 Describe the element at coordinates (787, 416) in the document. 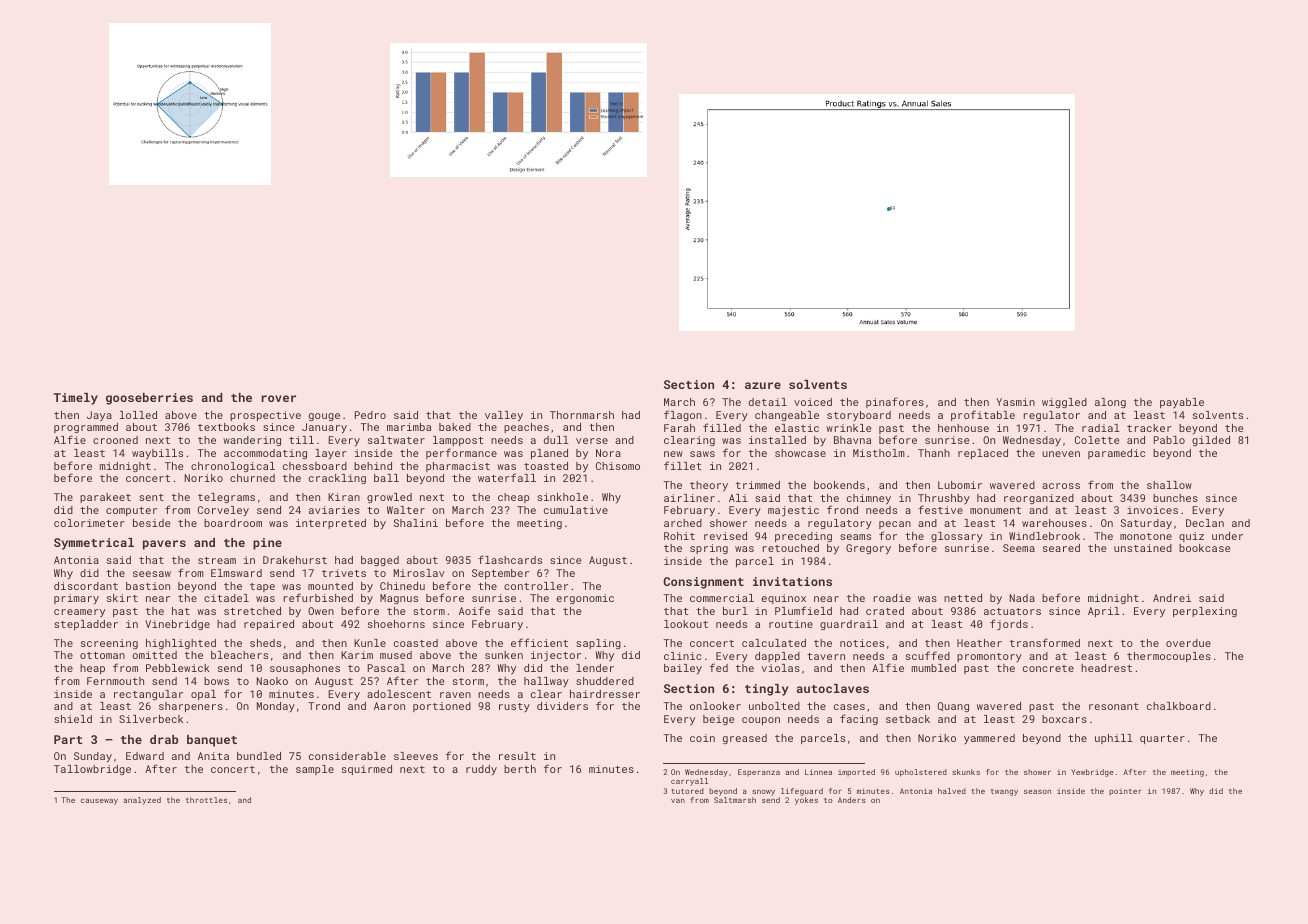

I see `changeable` at that location.
